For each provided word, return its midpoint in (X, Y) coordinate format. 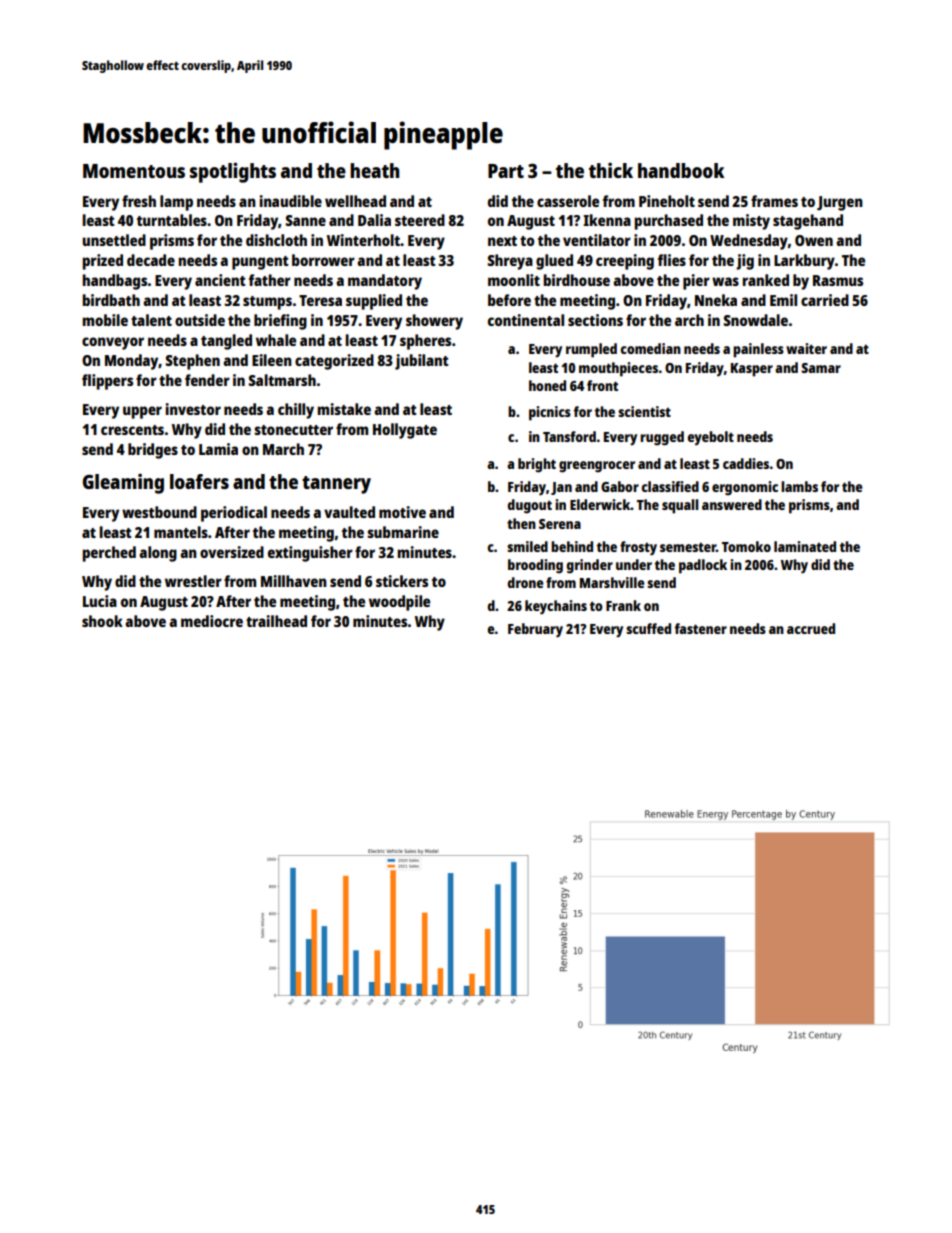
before (509, 300)
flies (672, 260)
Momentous (134, 171)
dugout (529, 506)
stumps (267, 303)
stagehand (808, 222)
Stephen (192, 362)
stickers (402, 581)
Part (506, 171)
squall (680, 506)
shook (102, 621)
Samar (821, 368)
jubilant (422, 362)
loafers (199, 481)
